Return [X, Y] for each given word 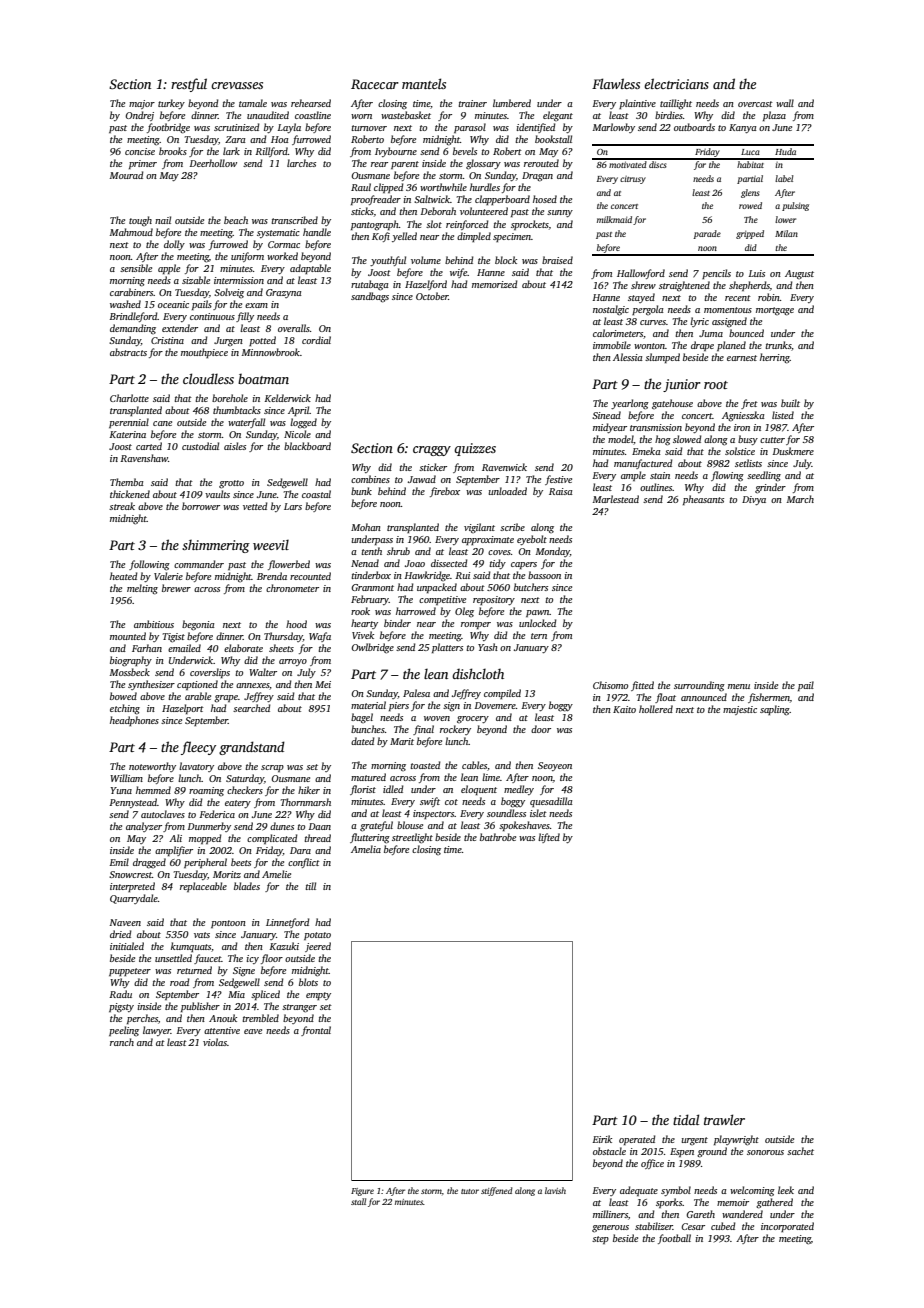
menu [739, 686]
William [126, 778]
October [432, 296]
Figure [362, 1192]
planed [731, 346]
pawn [538, 613]
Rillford [271, 152]
